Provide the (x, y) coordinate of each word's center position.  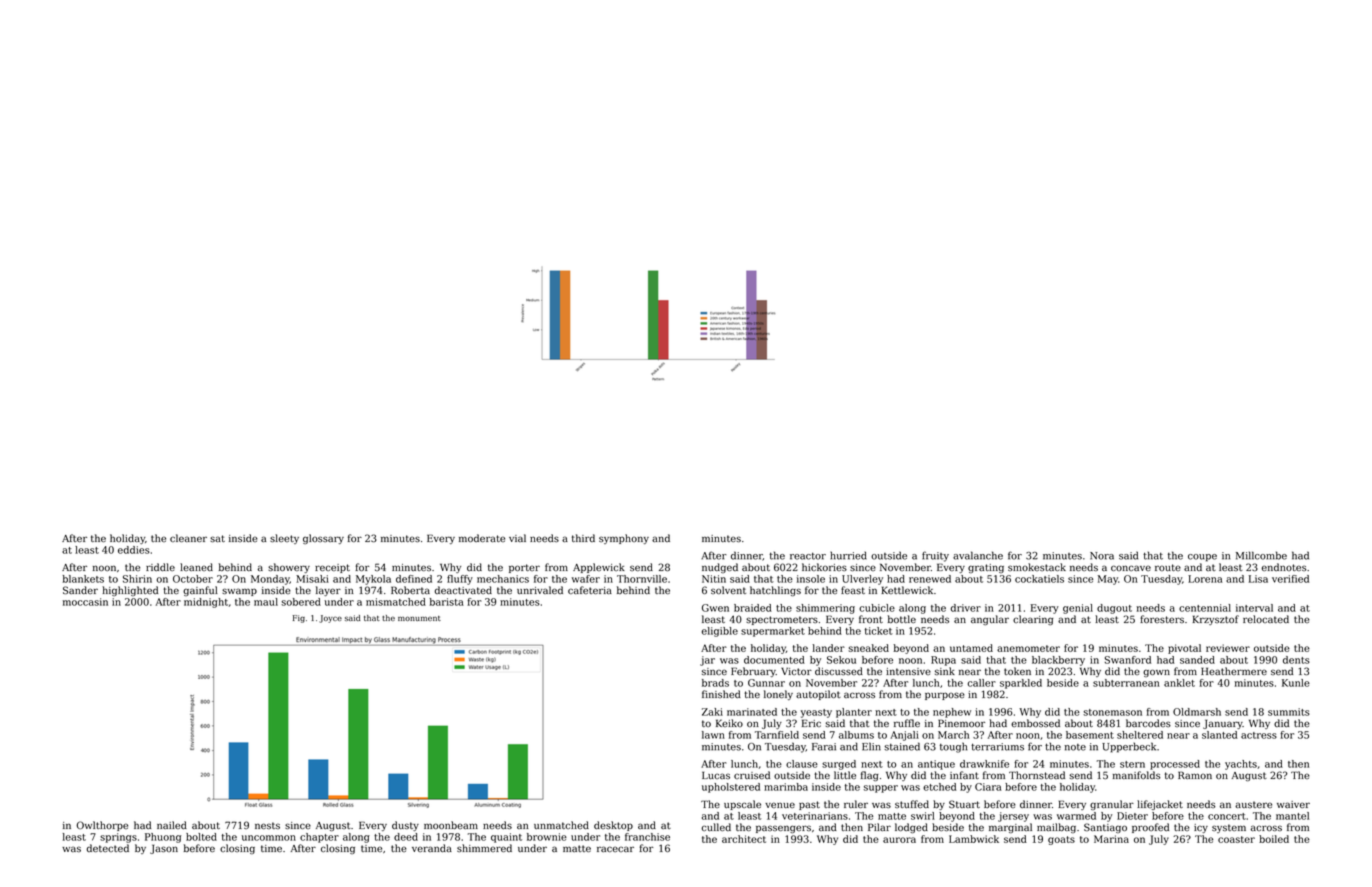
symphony (624, 539)
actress (1259, 735)
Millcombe (1261, 555)
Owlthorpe (102, 826)
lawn (713, 735)
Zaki (712, 712)
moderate (482, 538)
